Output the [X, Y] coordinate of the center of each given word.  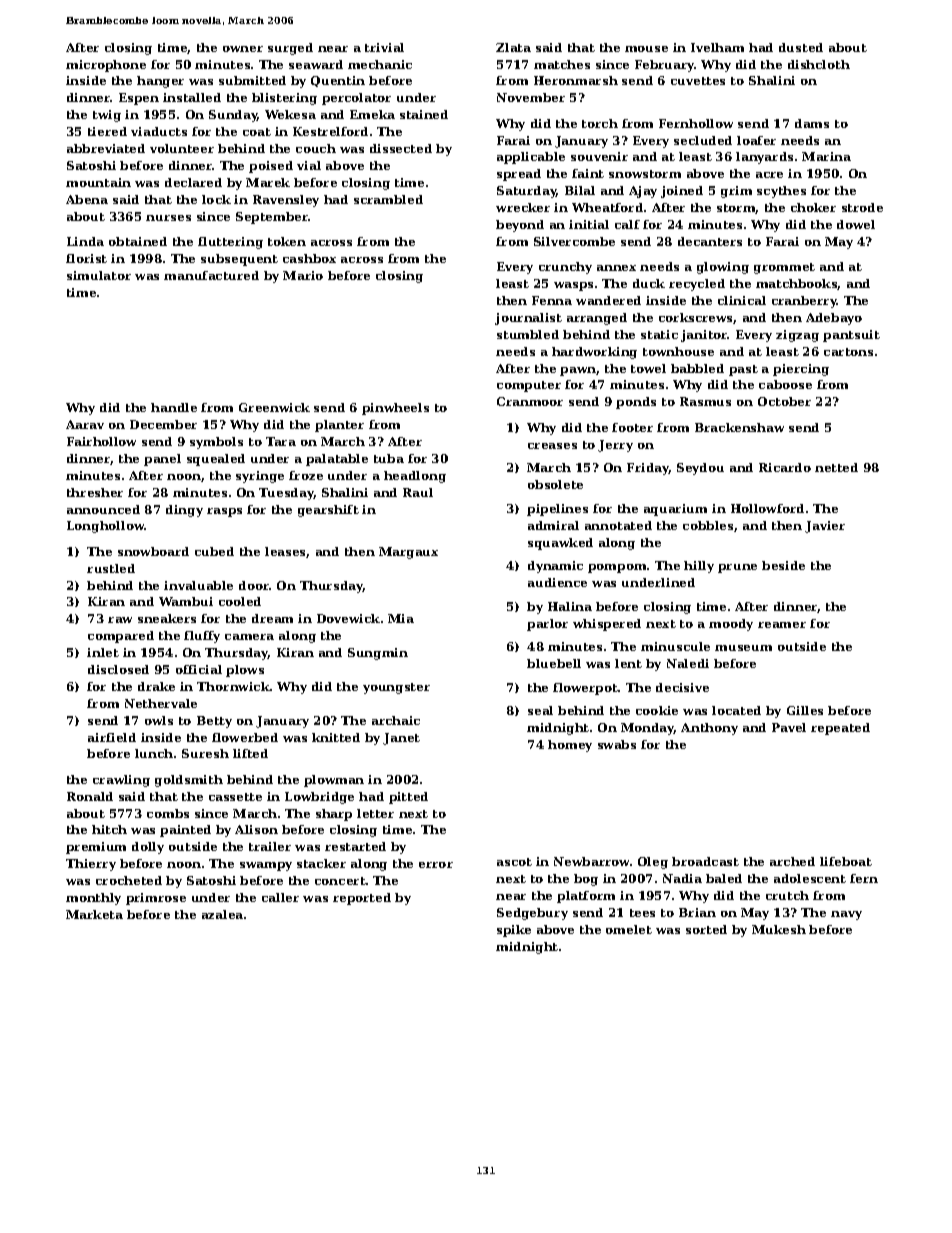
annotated [618, 525]
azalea [222, 914]
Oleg [653, 863]
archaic [396, 720]
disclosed [118, 669]
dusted [801, 47]
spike [514, 931]
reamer [782, 625]
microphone [106, 66]
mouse [646, 49]
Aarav [85, 424]
